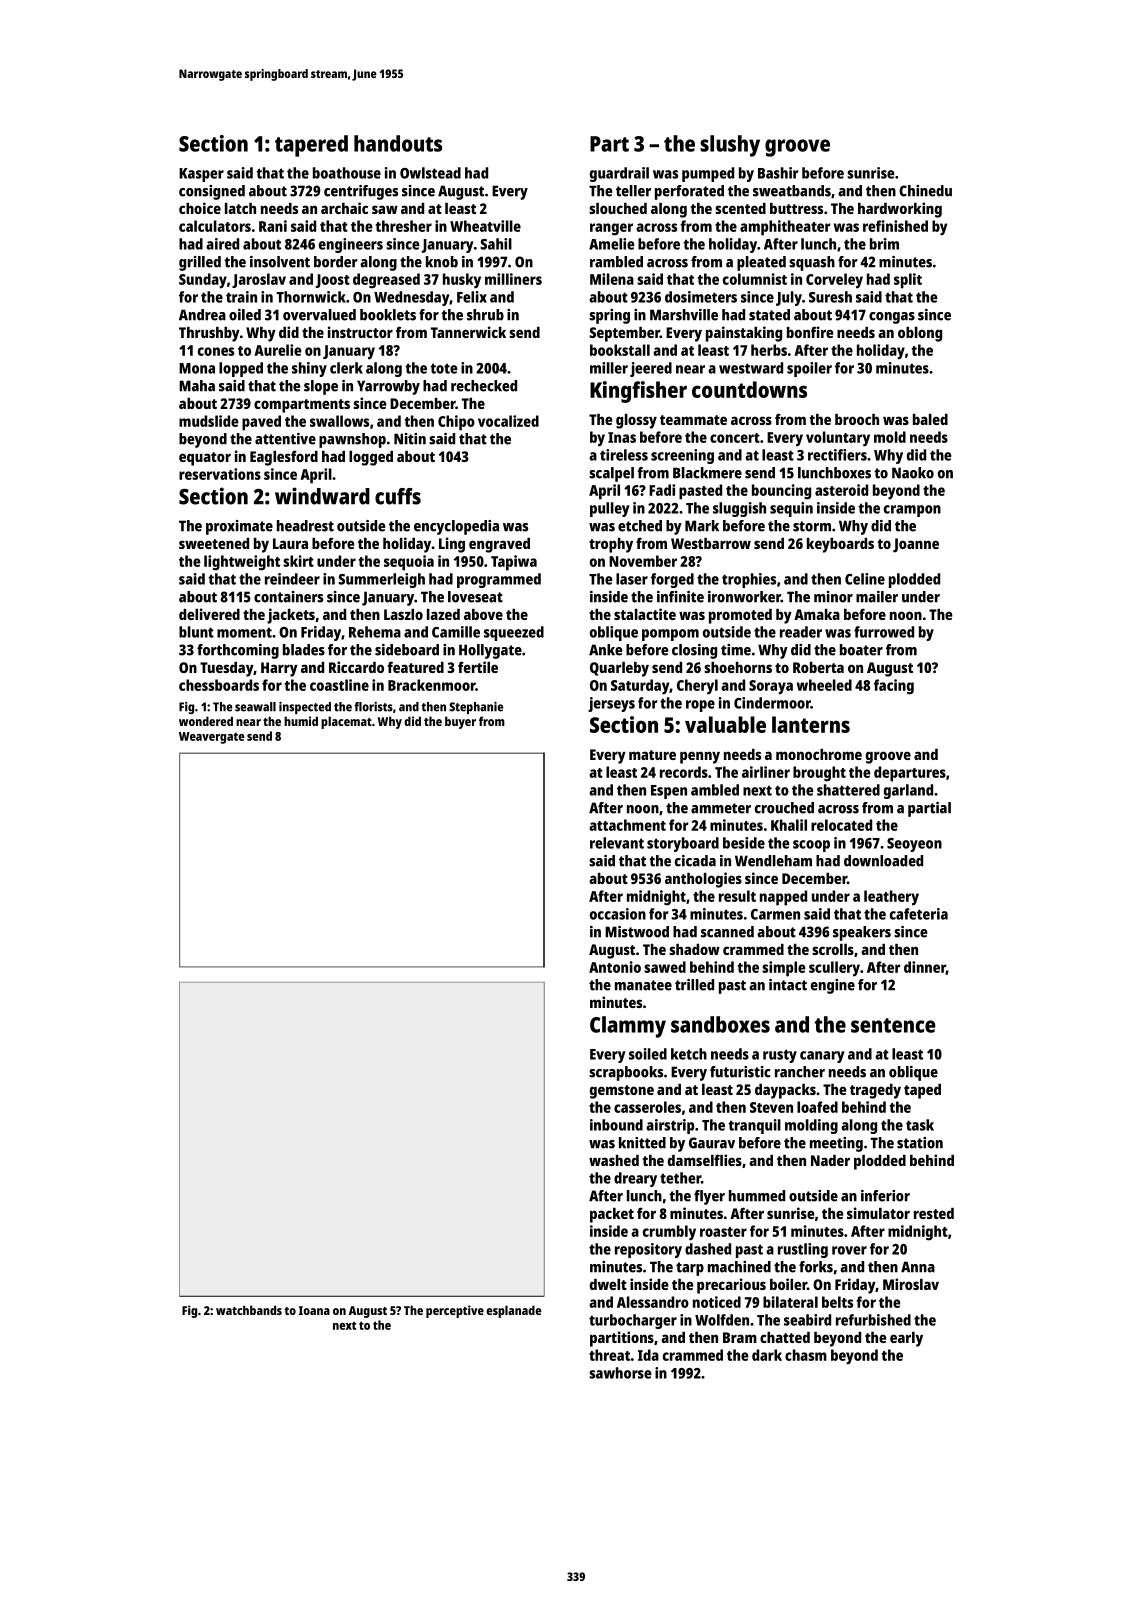  What do you see at coordinates (249, 1310) in the document?
I see `watchbands` at bounding box center [249, 1310].
